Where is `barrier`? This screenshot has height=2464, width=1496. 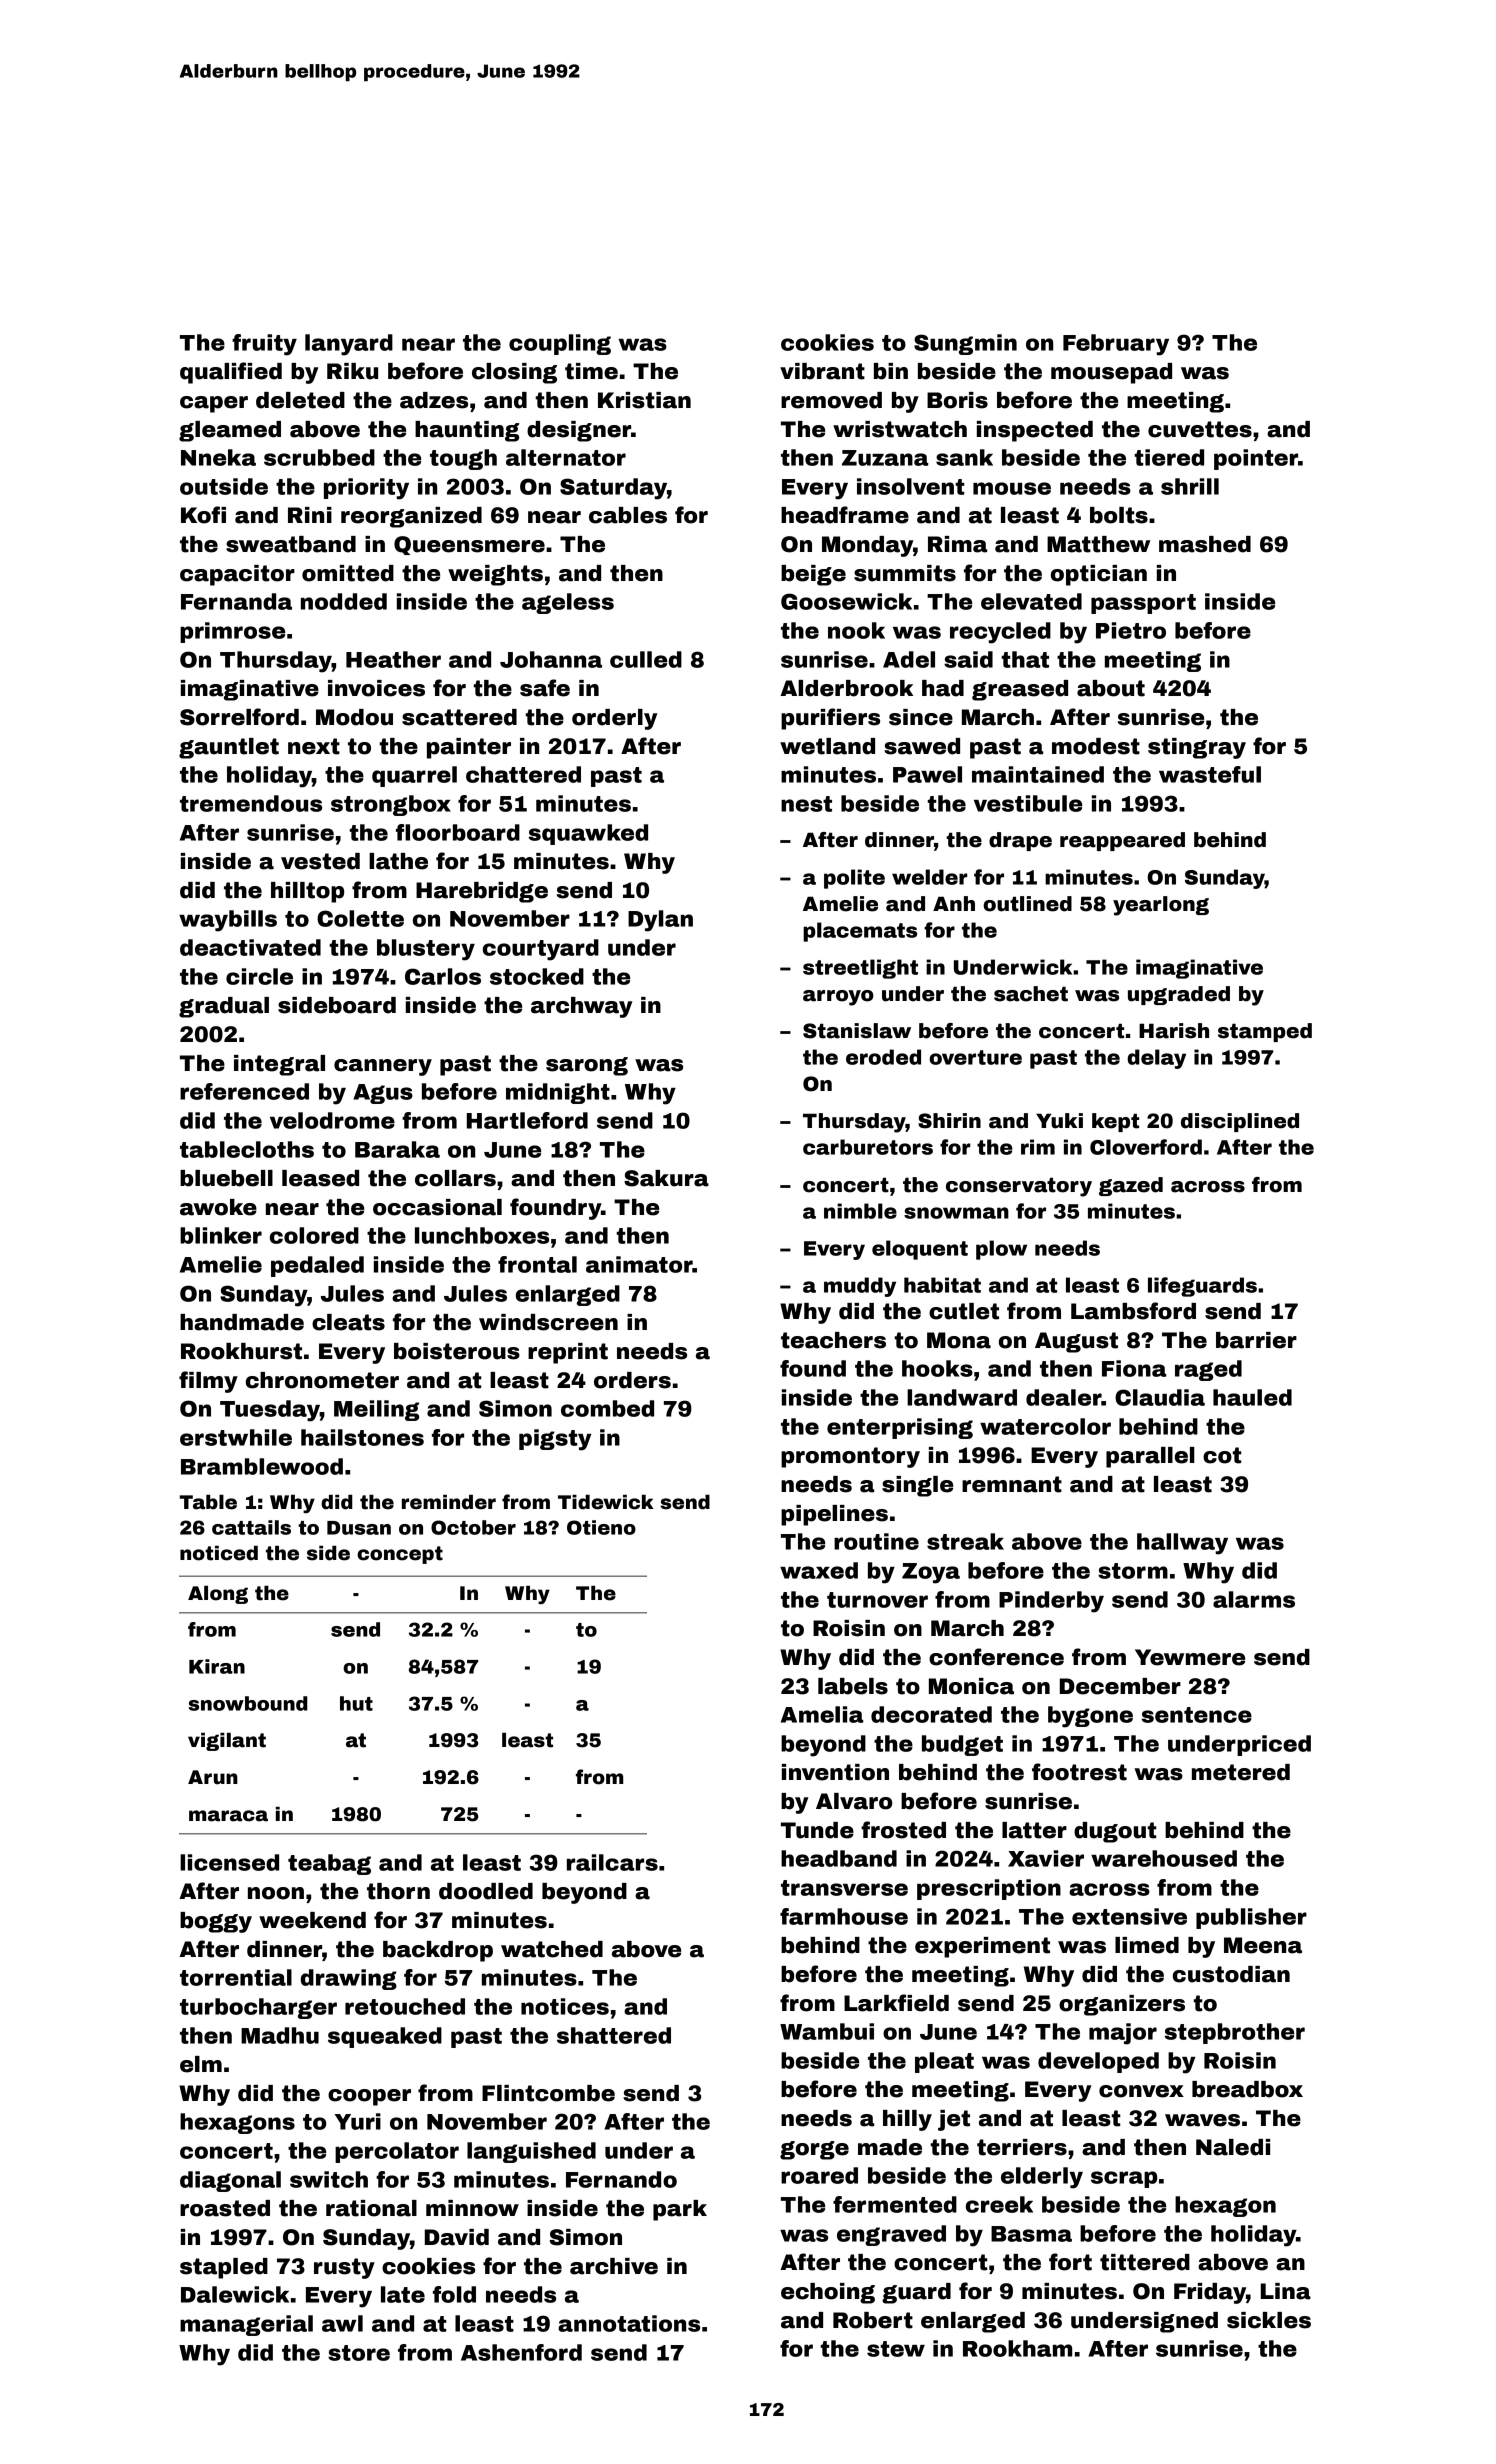 barrier is located at coordinates (1256, 1340).
